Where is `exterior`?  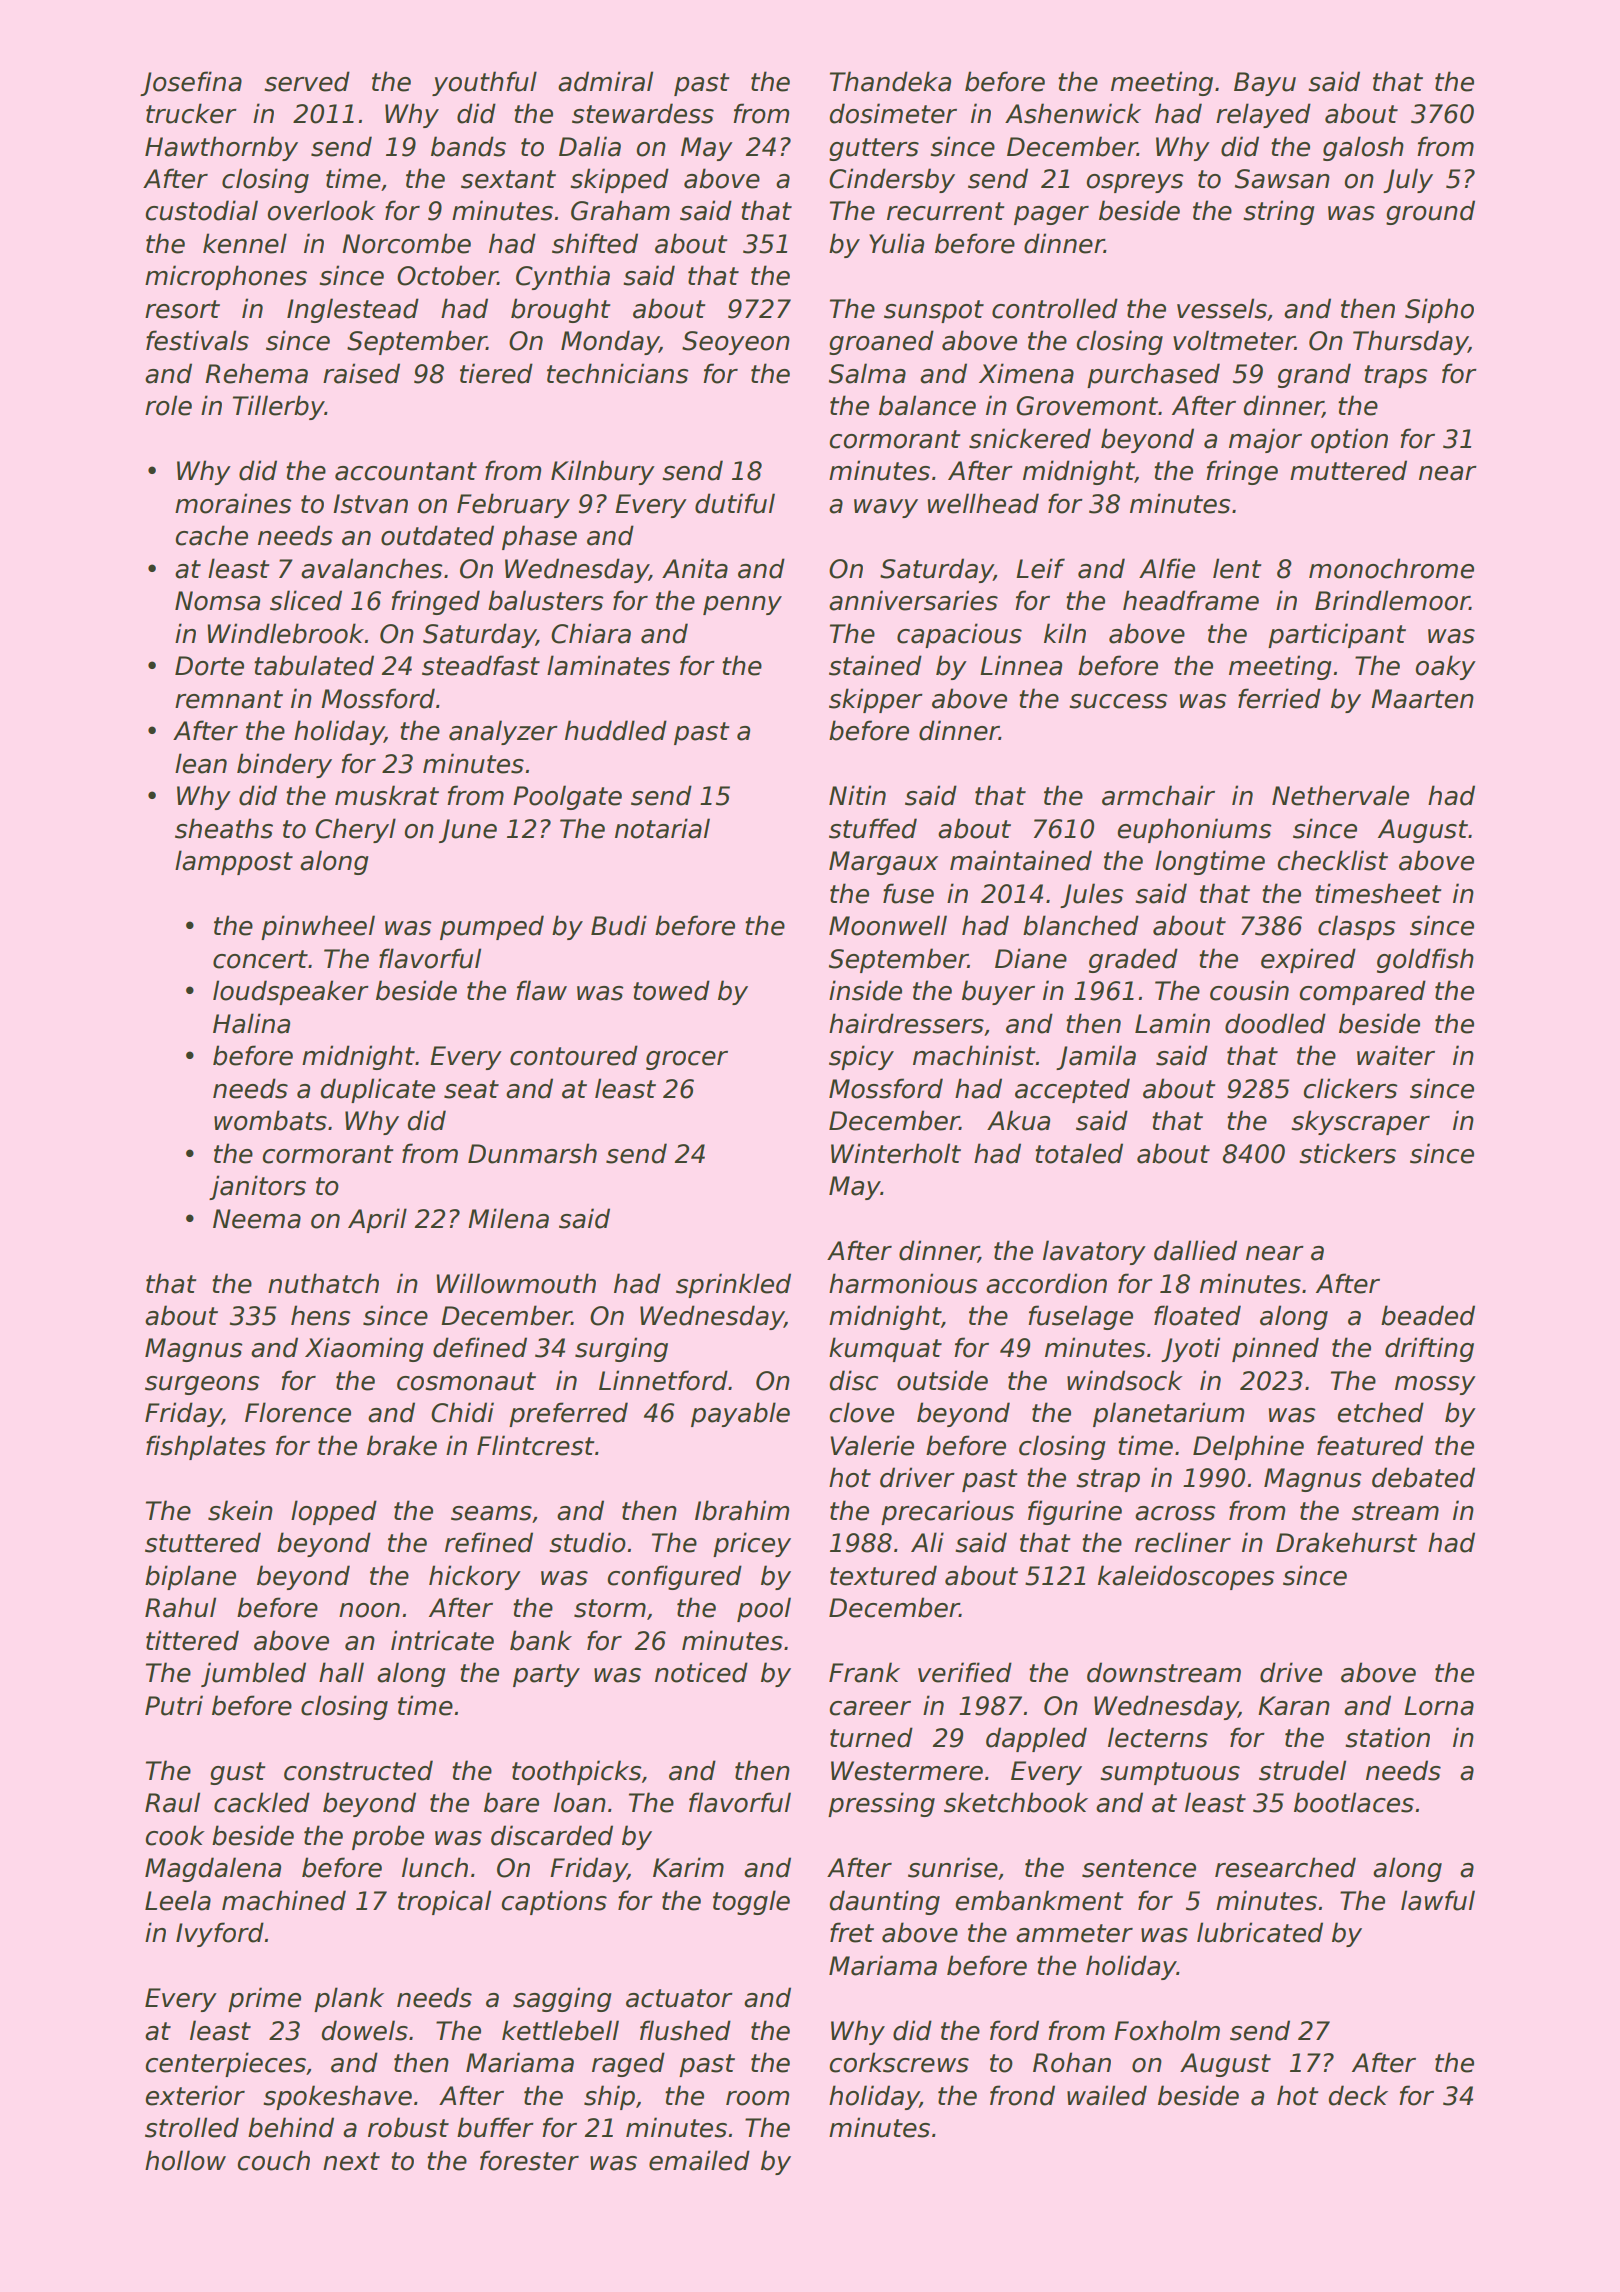
exterior is located at coordinates (195, 2095).
